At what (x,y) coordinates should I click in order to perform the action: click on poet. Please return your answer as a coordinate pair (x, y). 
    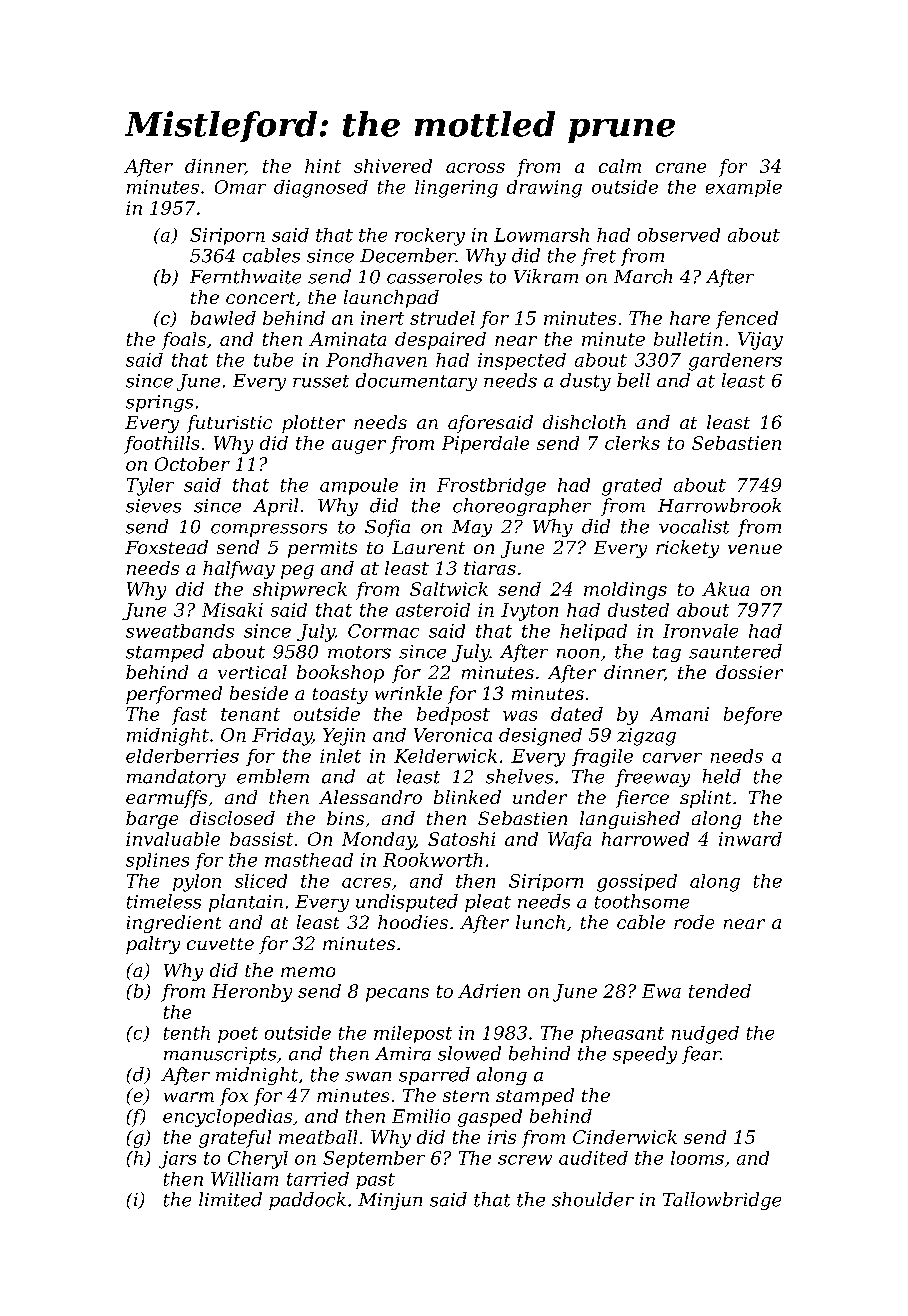
    Looking at the image, I should click on (238, 1035).
